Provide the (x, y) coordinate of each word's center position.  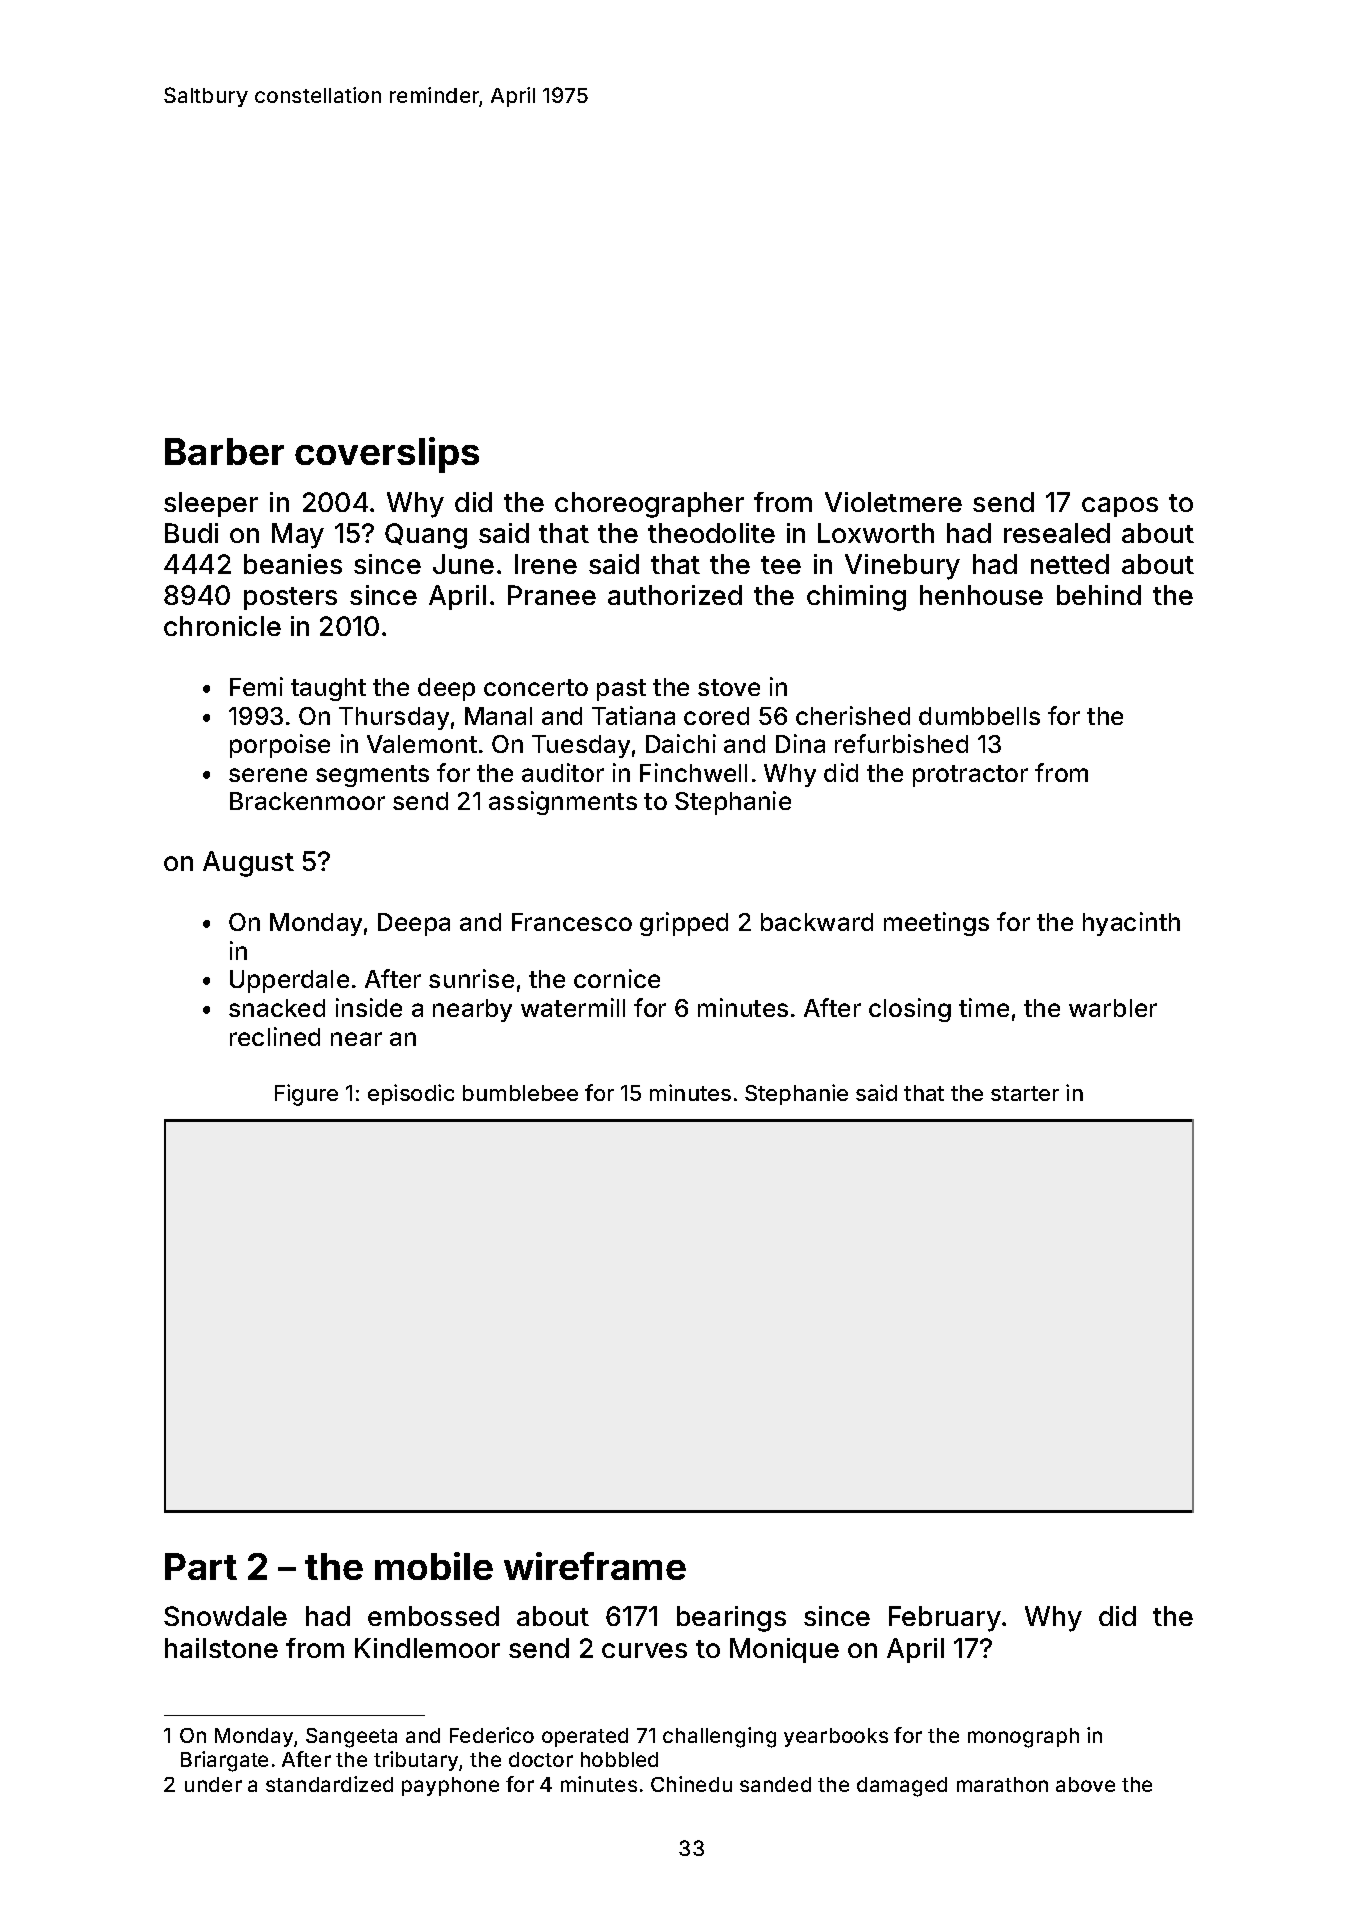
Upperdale (289, 981)
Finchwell (693, 772)
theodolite (711, 533)
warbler (1113, 1008)
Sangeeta (351, 1738)
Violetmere (893, 502)
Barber (224, 451)
